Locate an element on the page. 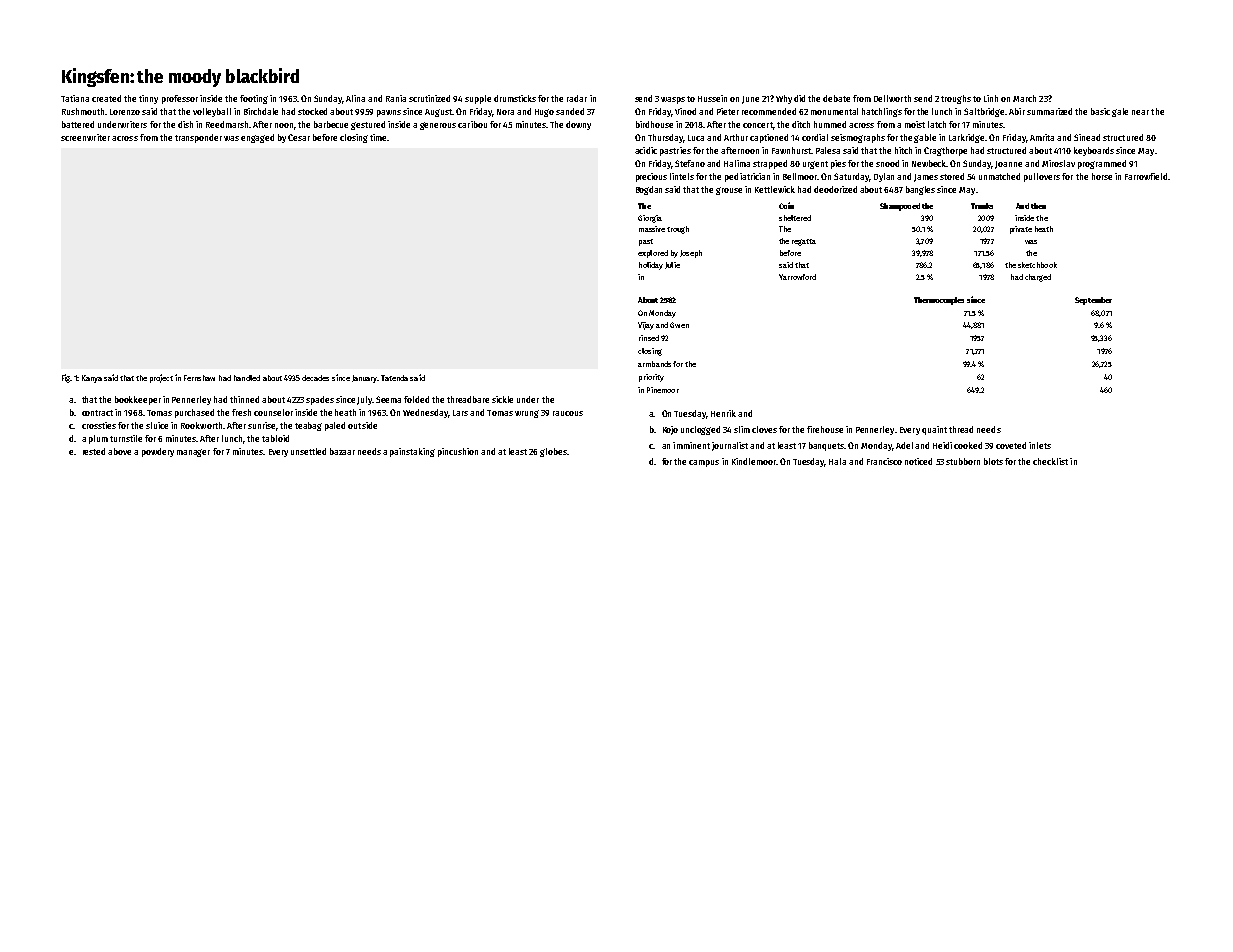 The height and width of the document is (952, 1233). Julie is located at coordinates (672, 265).
